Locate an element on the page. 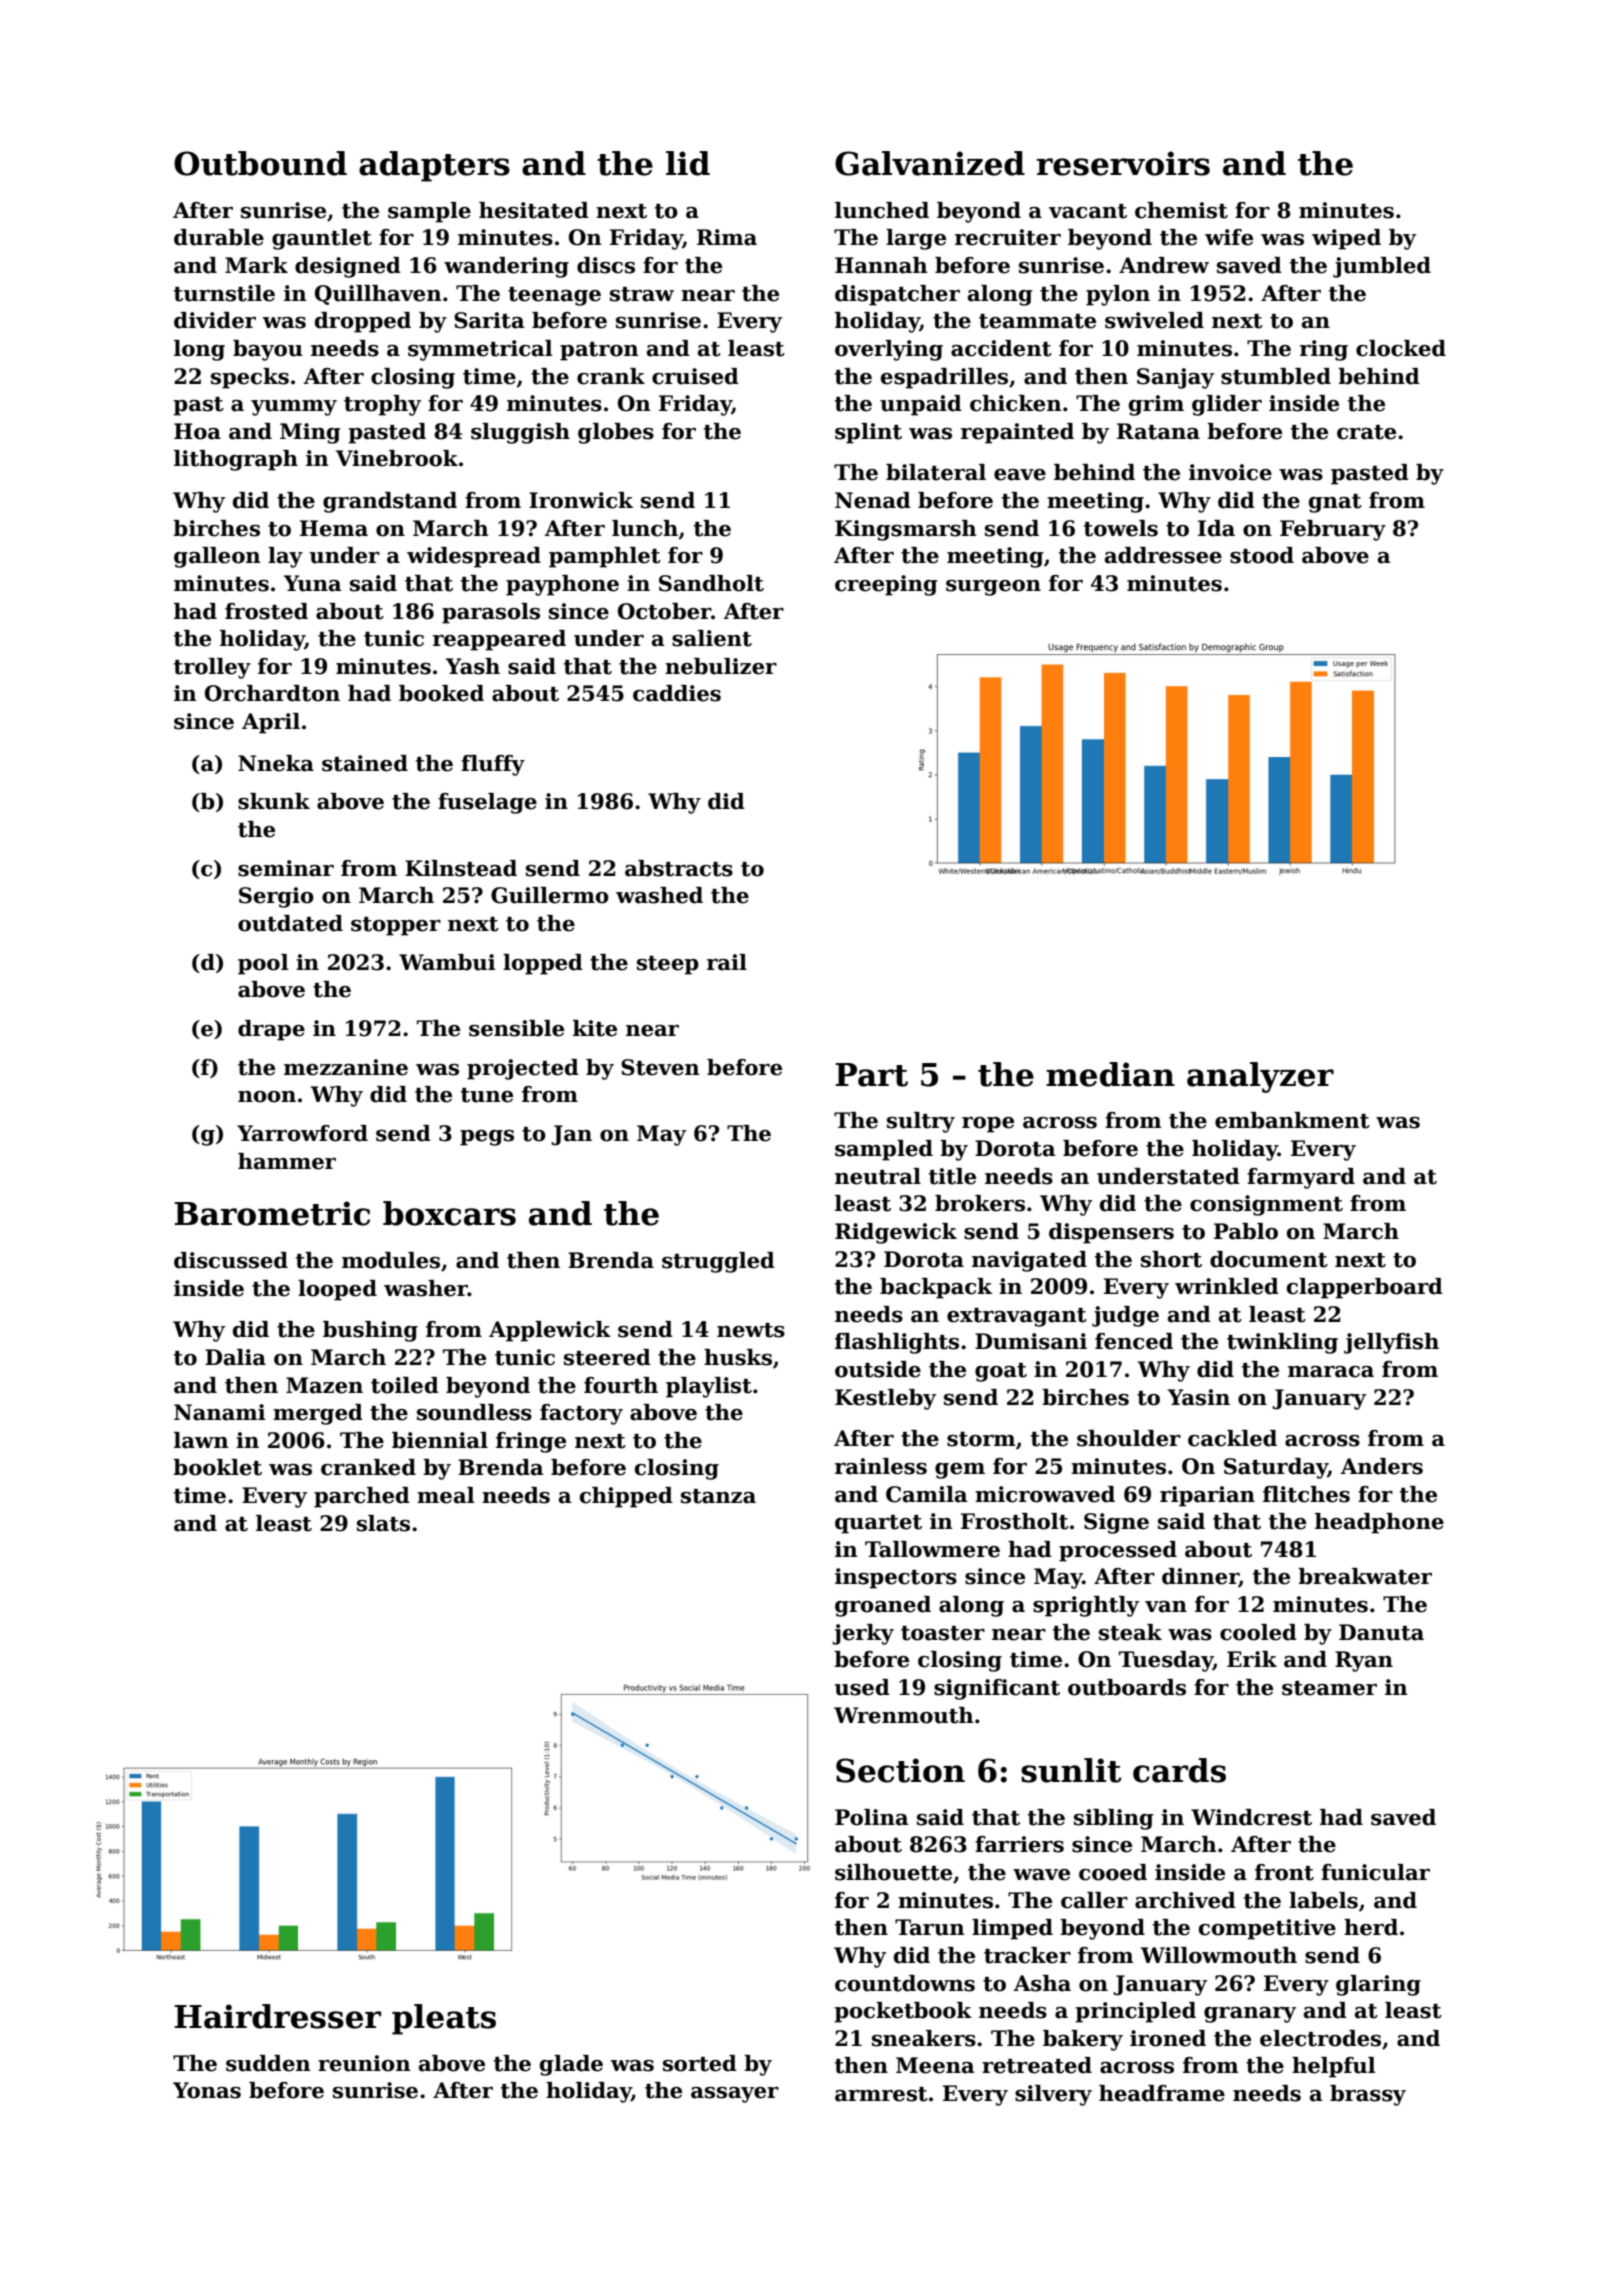  pegs is located at coordinates (487, 1138).
